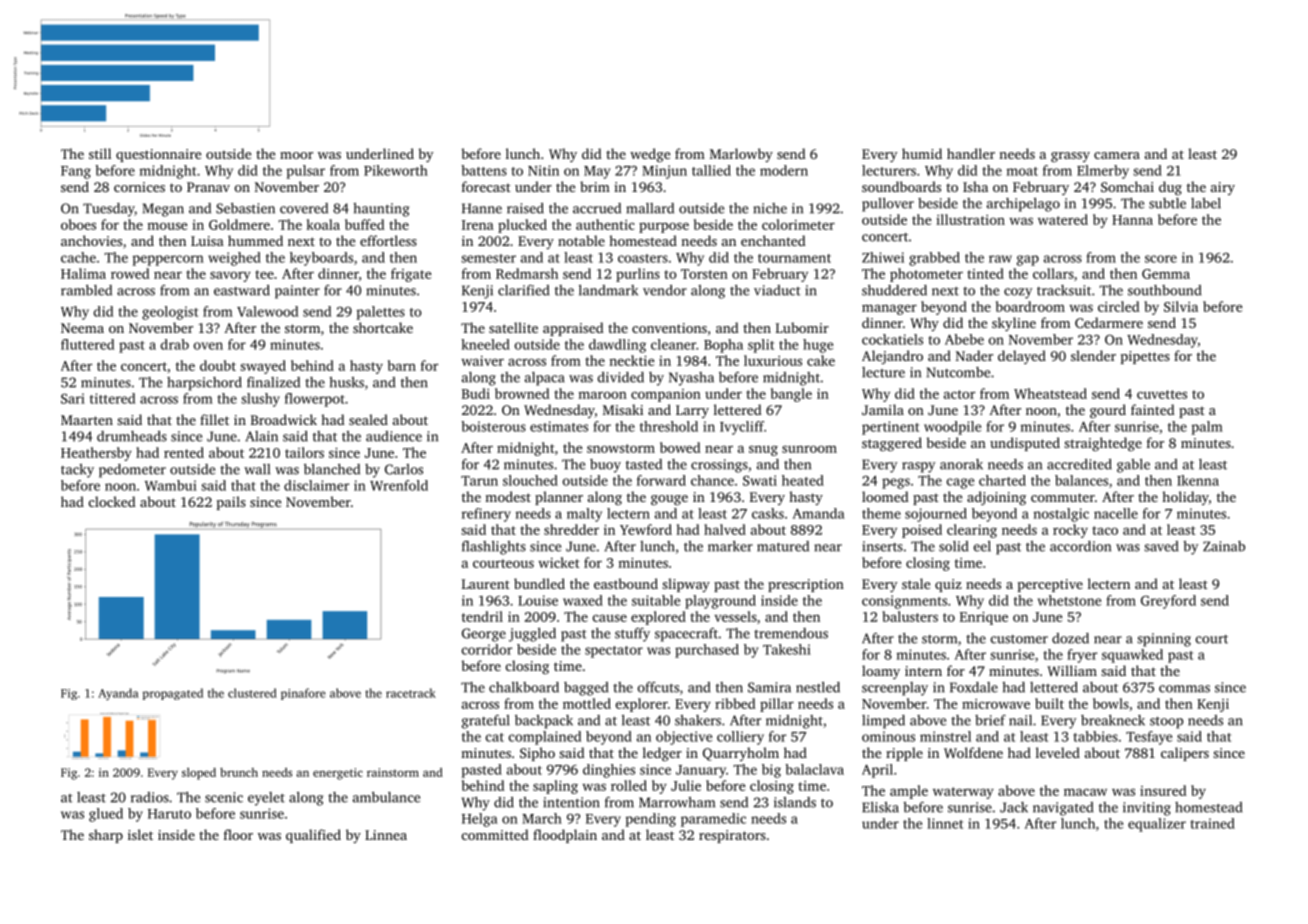  I want to click on Redmarsh, so click(527, 273).
